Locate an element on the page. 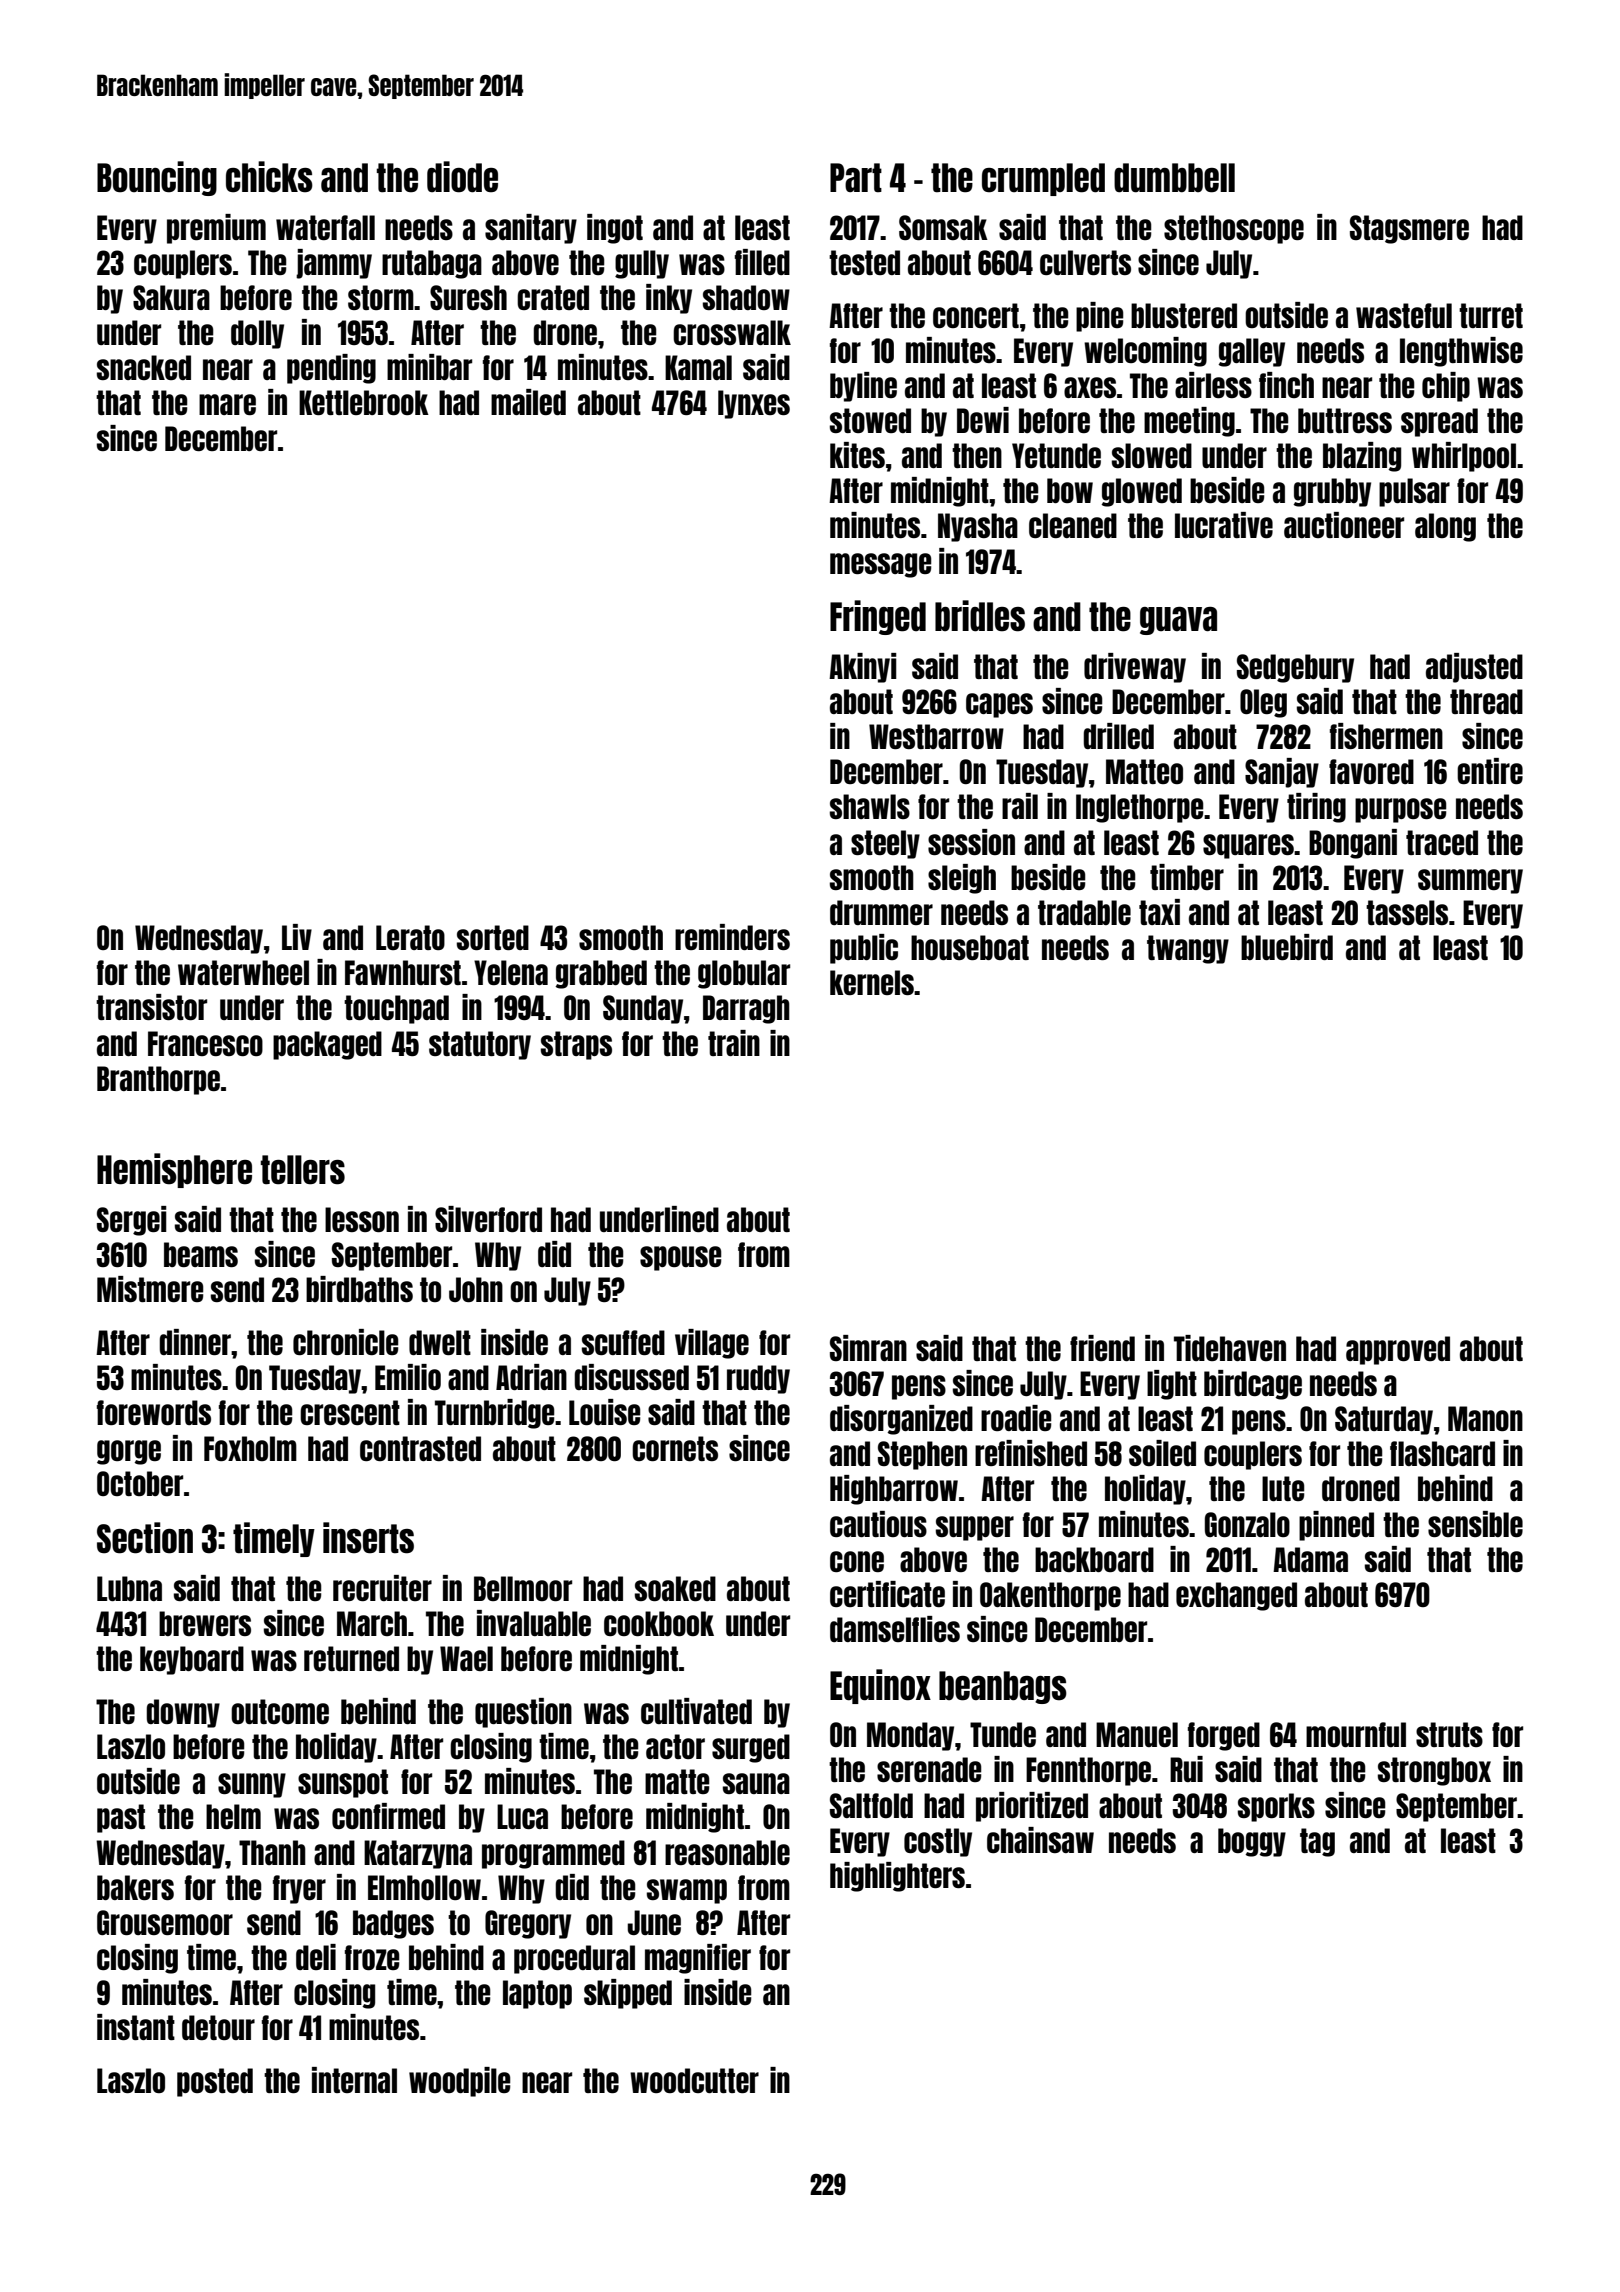 Image resolution: width=1620 pixels, height=2292 pixels. deli is located at coordinates (316, 1957).
